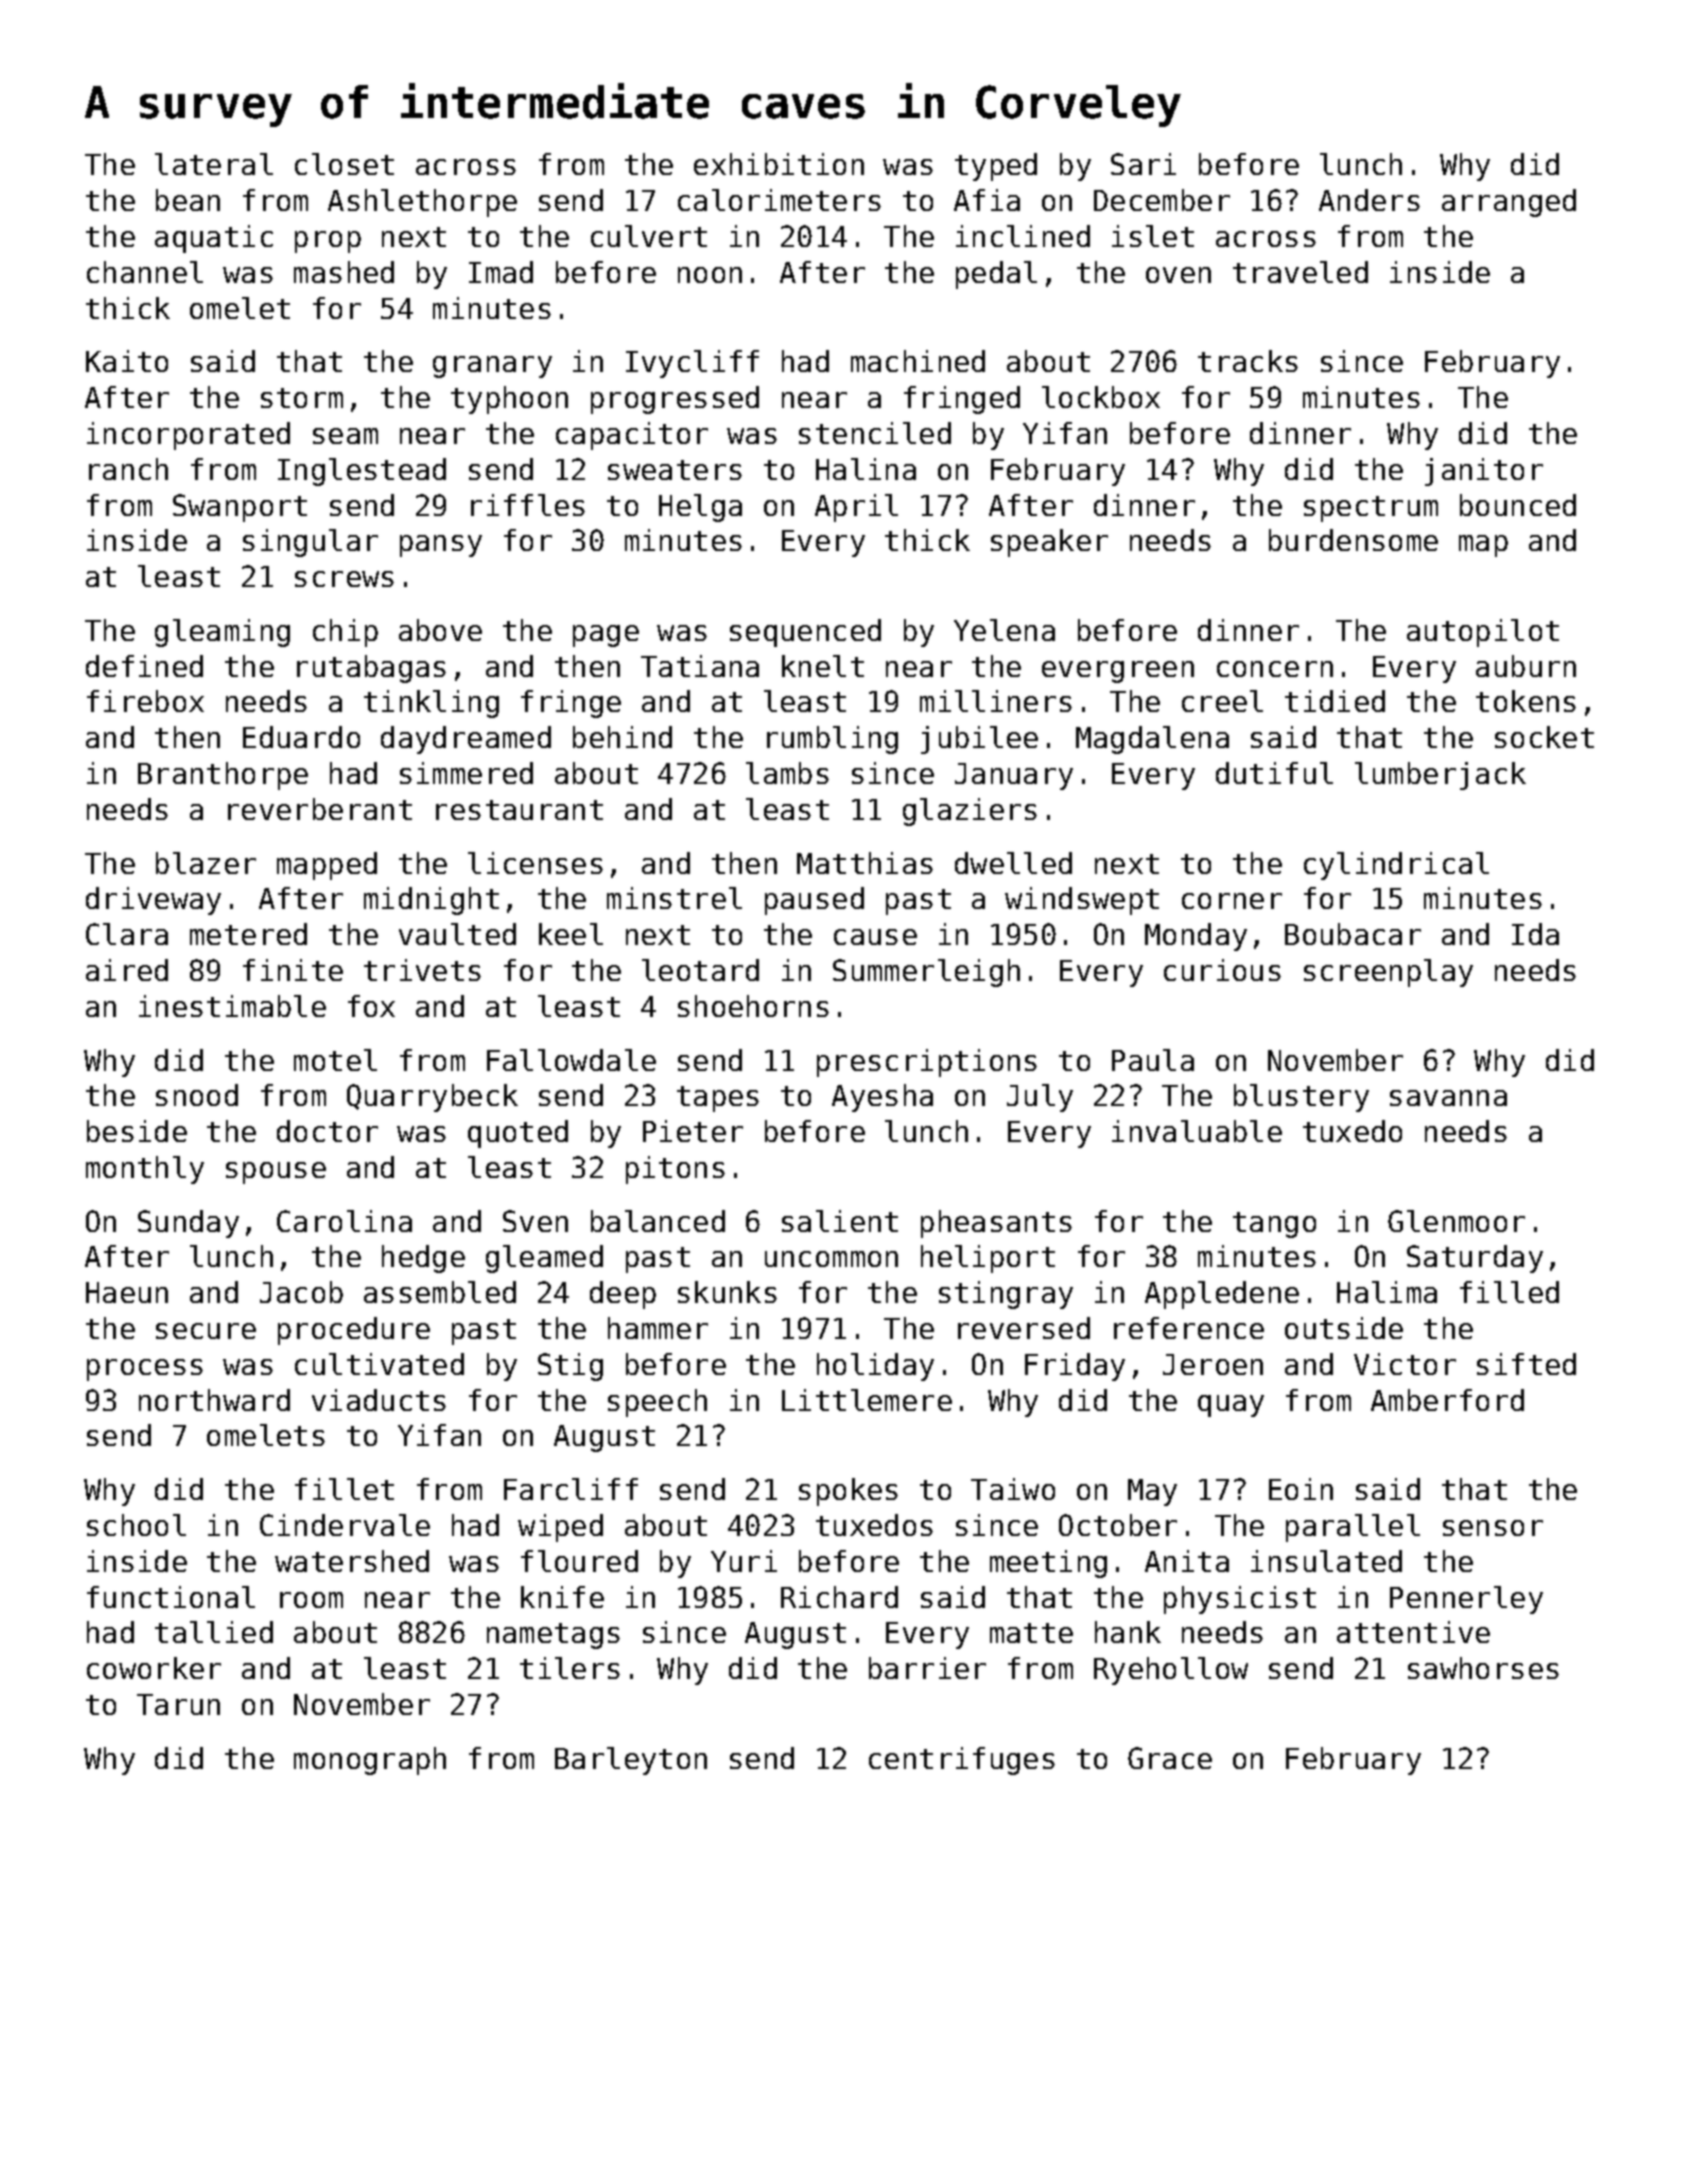  I want to click on corner, so click(1232, 901).
